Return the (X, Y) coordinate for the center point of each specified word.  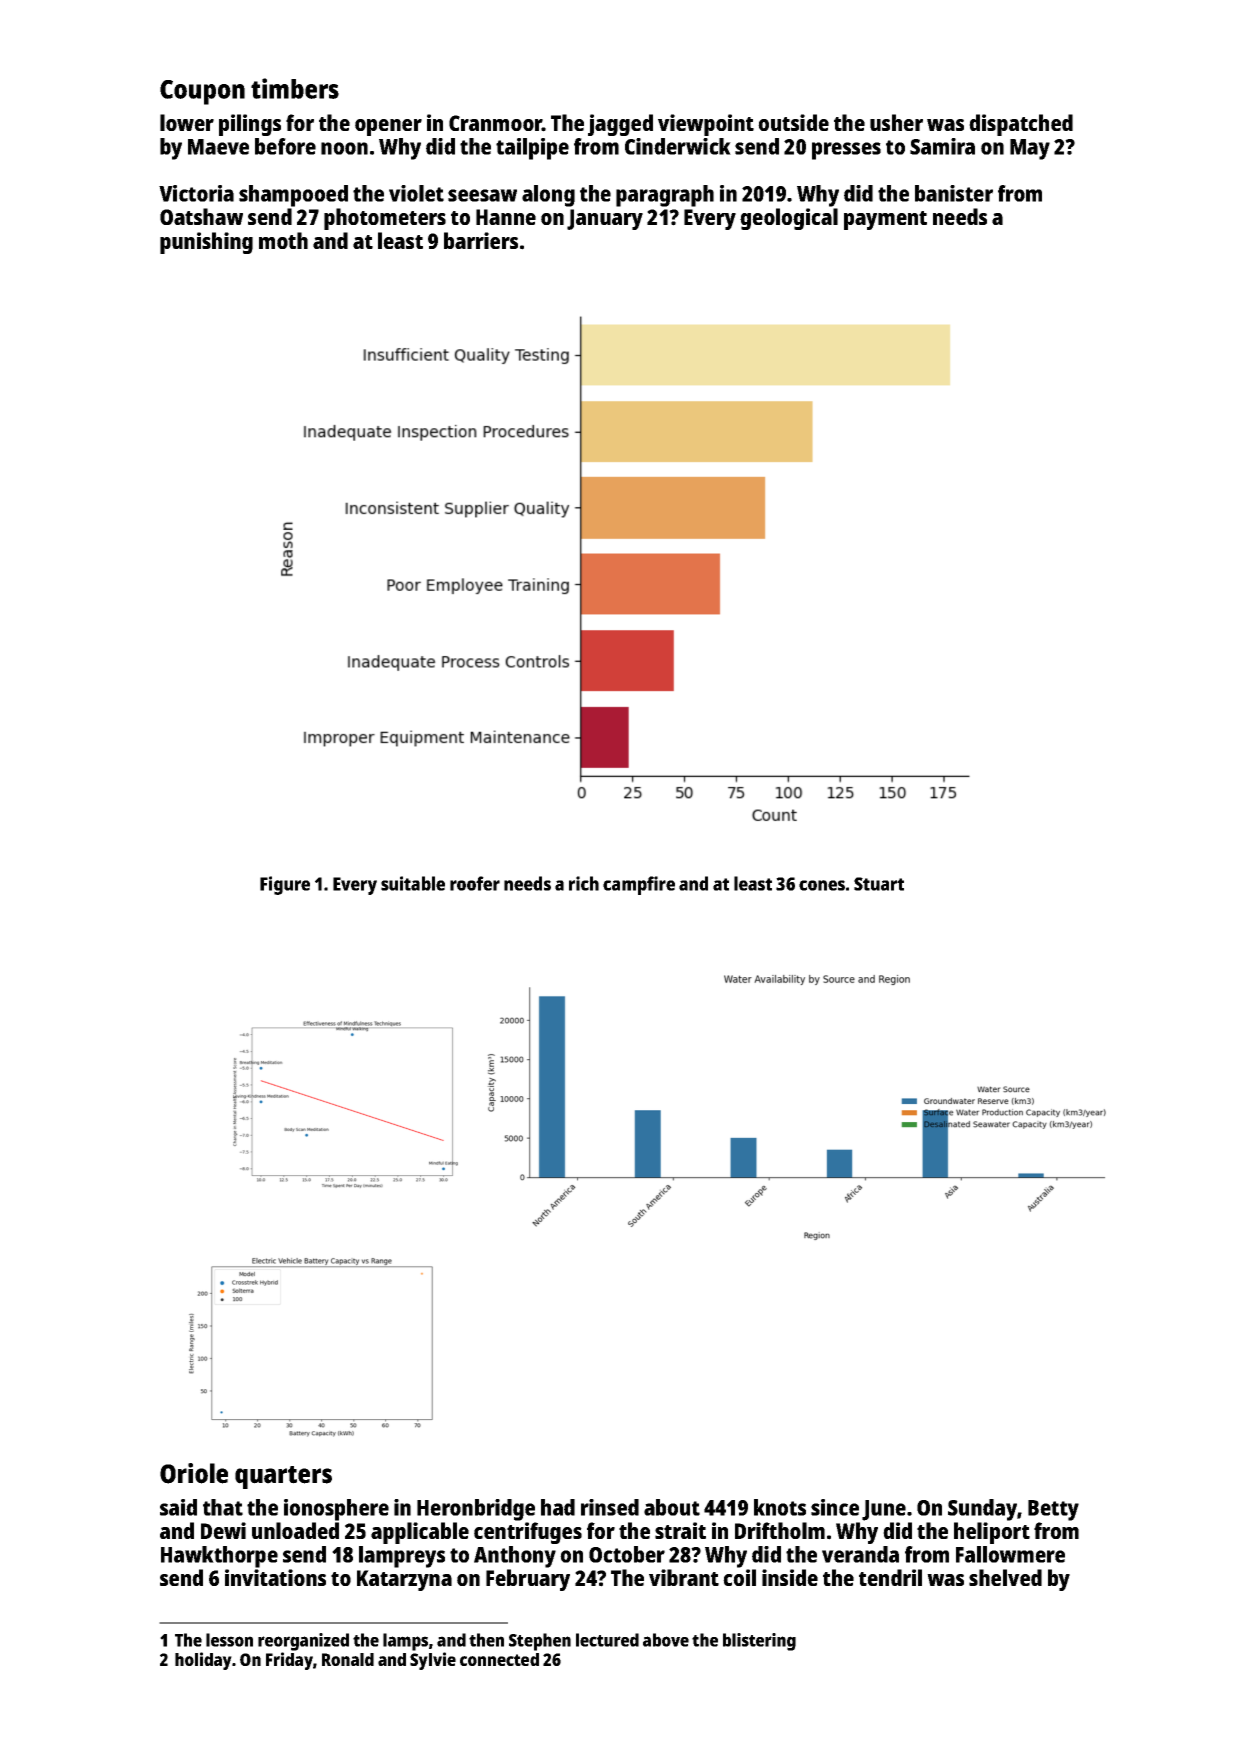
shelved (1005, 1577)
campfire (639, 885)
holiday (203, 1661)
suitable (413, 883)
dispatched (1021, 125)
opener (388, 127)
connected (499, 1659)
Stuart (879, 884)
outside (793, 122)
